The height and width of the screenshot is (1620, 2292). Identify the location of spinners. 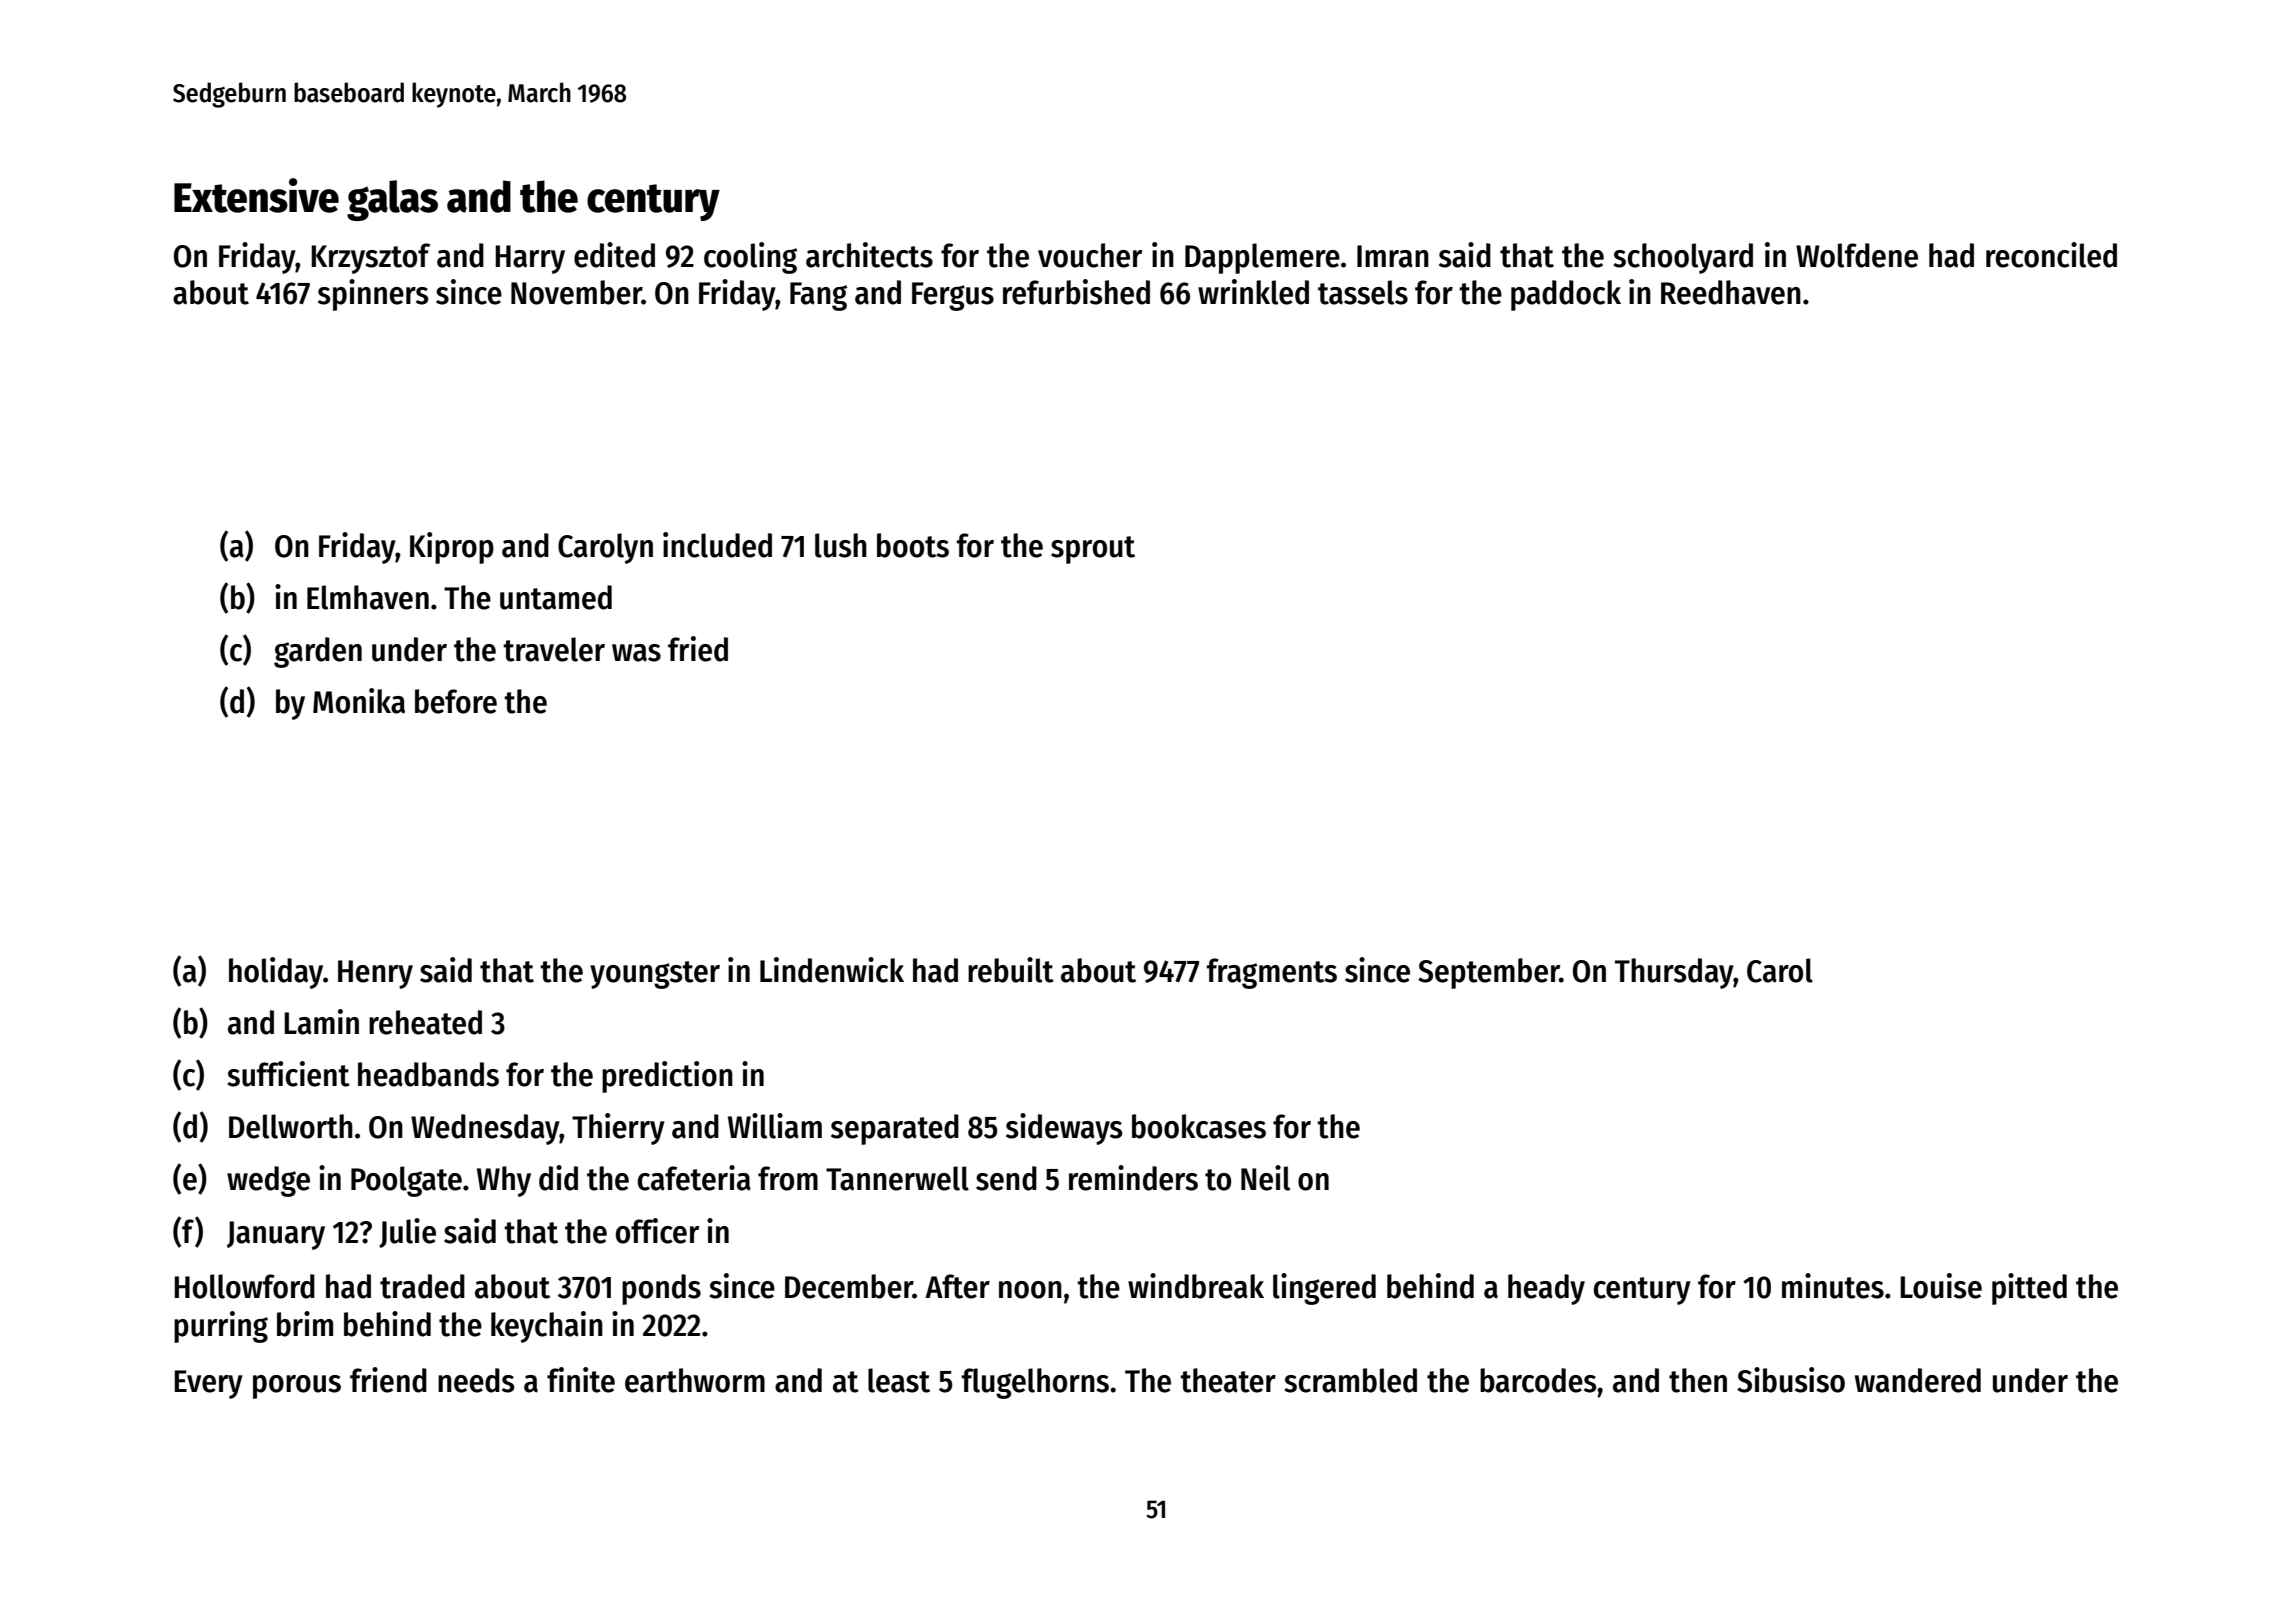
(373, 295).
